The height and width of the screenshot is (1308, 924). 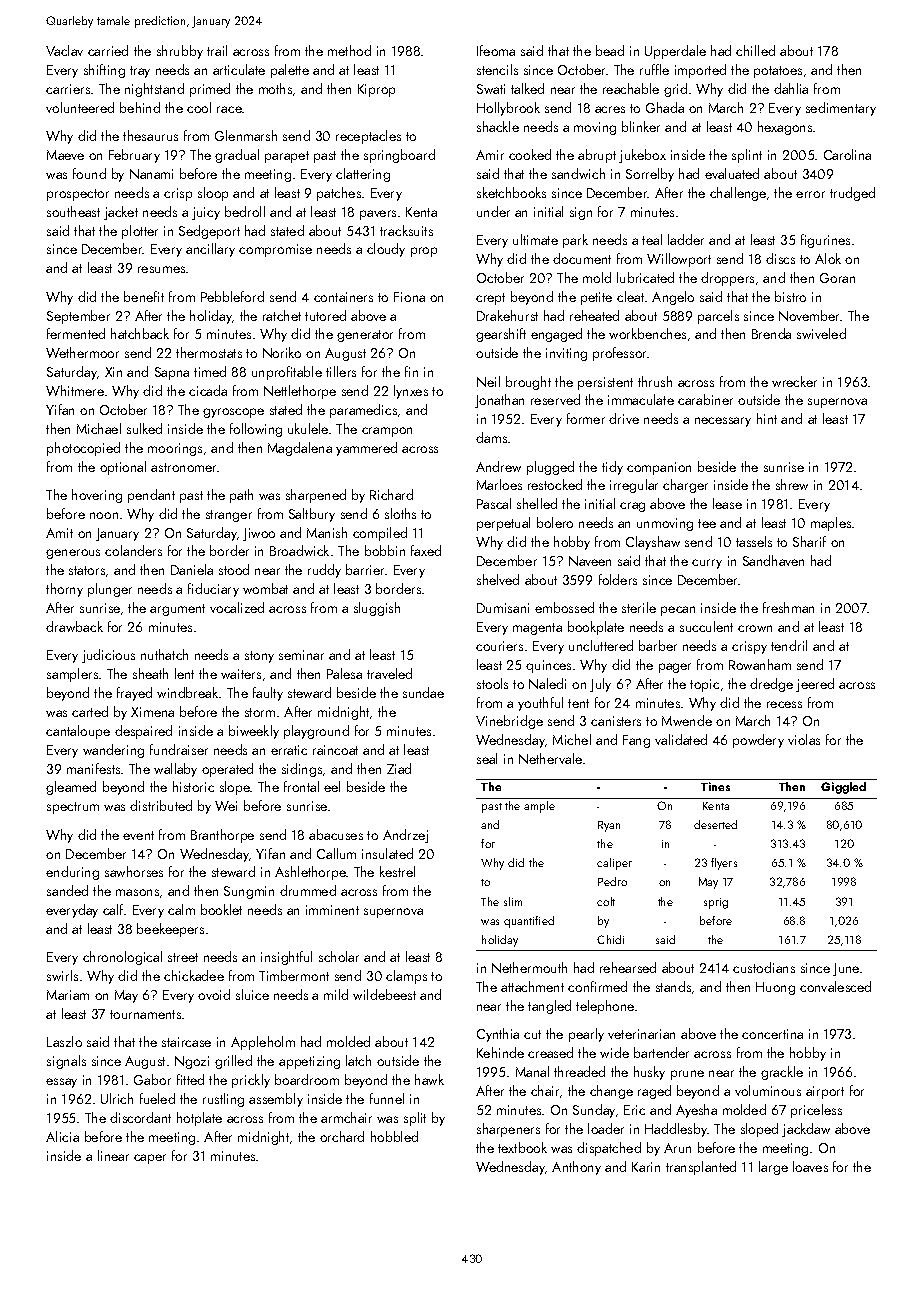 I want to click on Willowport, so click(x=679, y=260).
